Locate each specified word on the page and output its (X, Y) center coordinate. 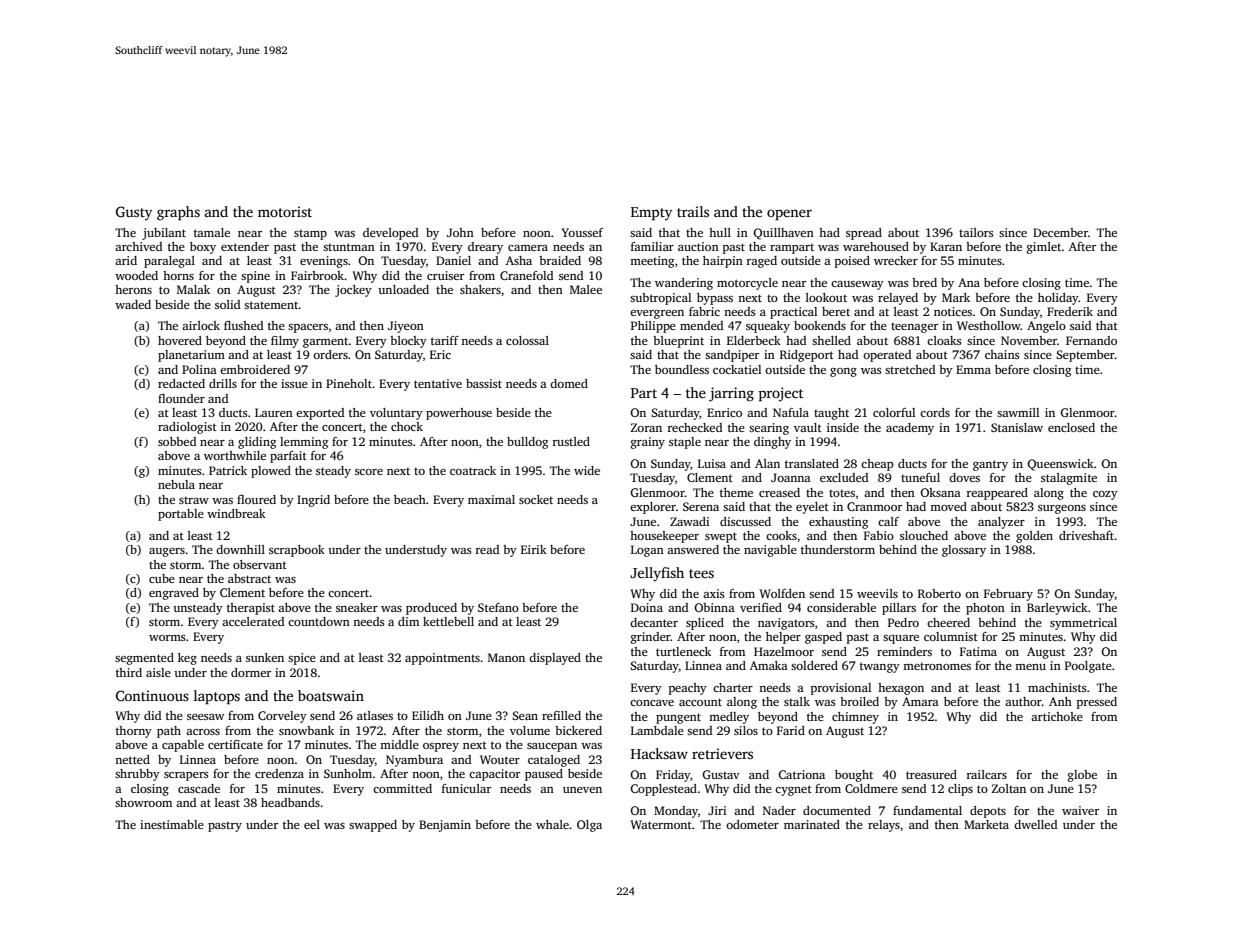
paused (544, 775)
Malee (586, 289)
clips (960, 790)
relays (884, 826)
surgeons (1062, 509)
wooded (136, 275)
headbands (290, 802)
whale (552, 824)
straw (194, 500)
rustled (571, 441)
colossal (527, 340)
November (1029, 340)
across (203, 732)
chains (1002, 354)
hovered (180, 340)
